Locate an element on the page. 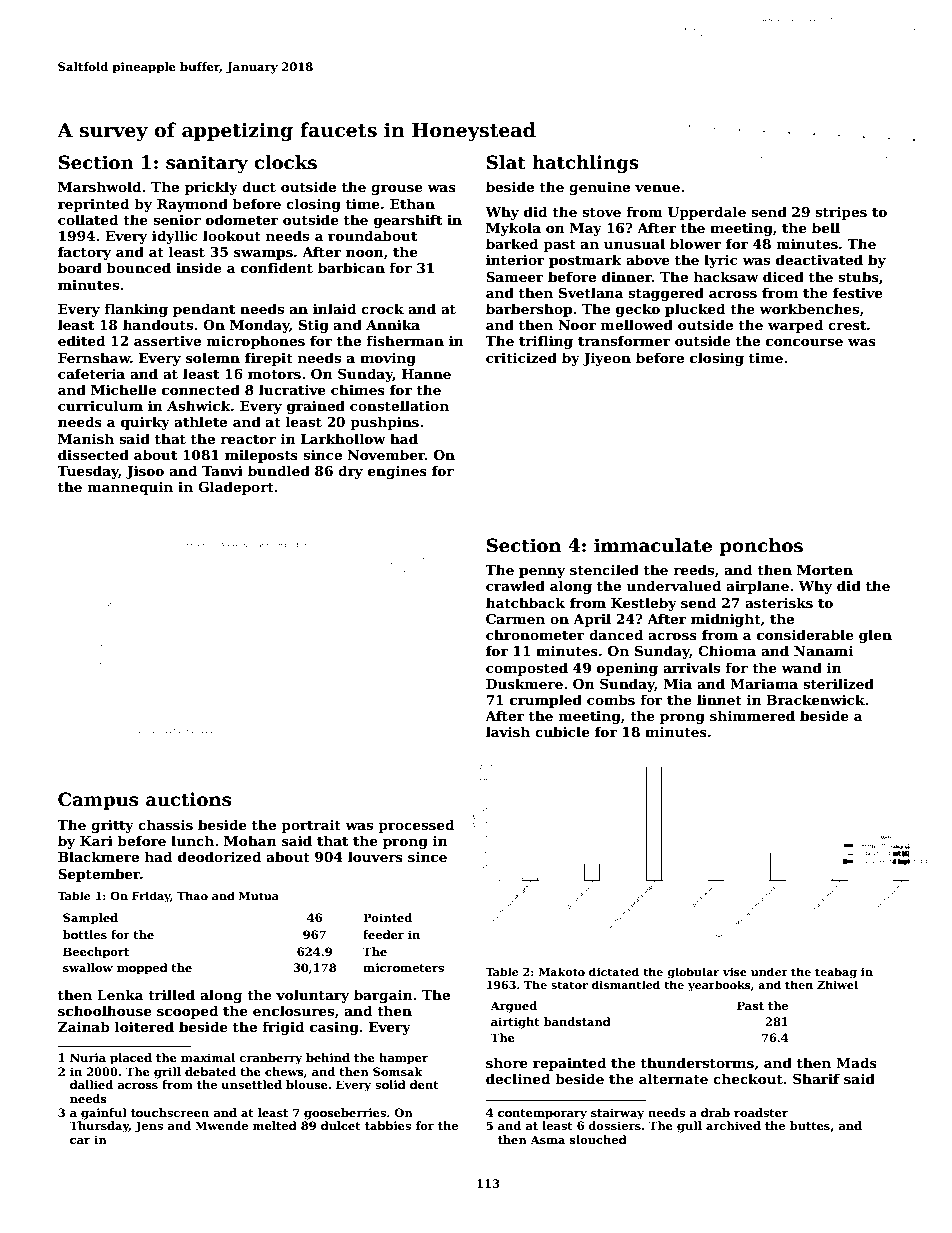 The width and height of the document is (952, 1233). duct is located at coordinates (259, 186).
